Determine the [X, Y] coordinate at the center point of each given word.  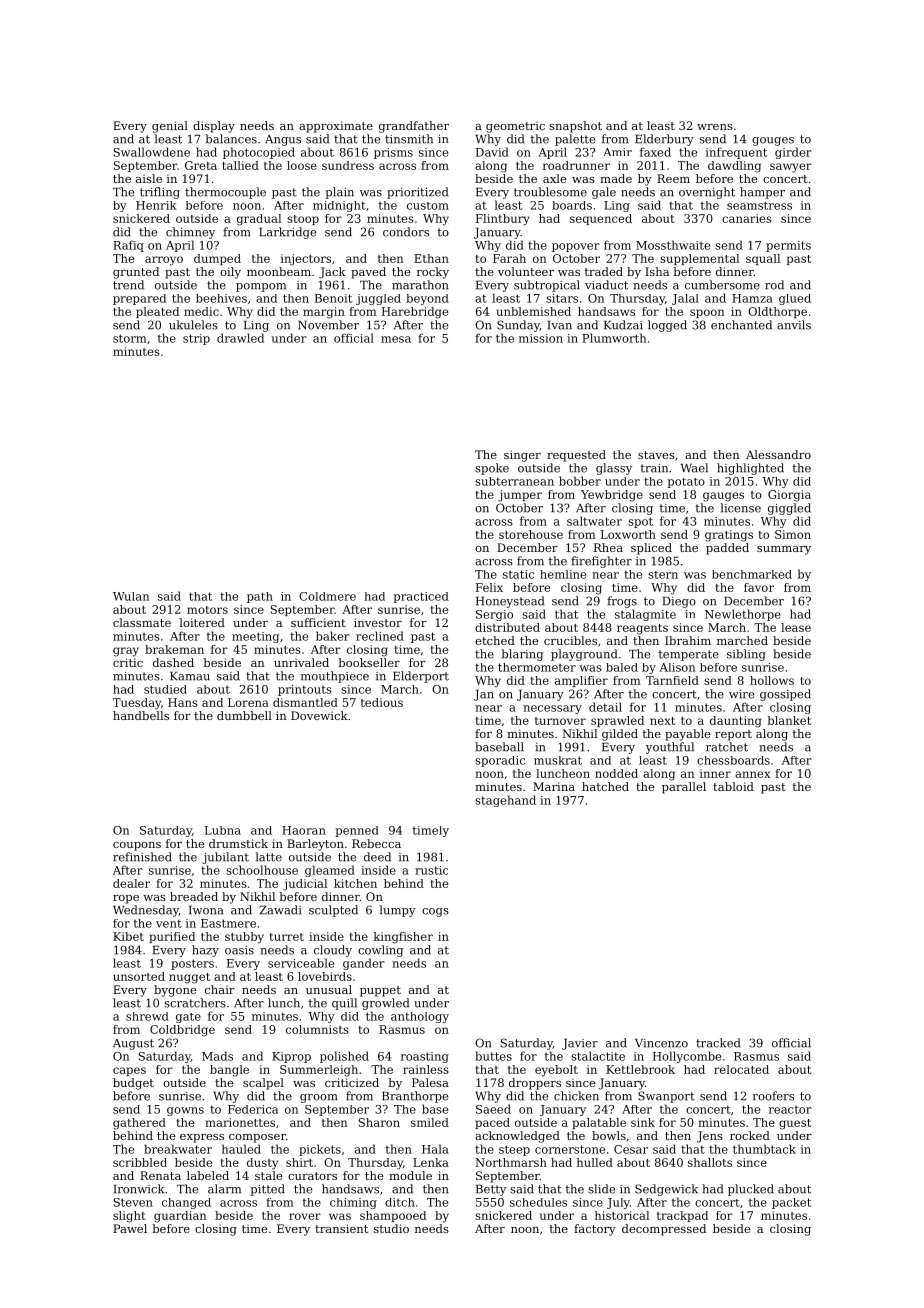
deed [377, 857]
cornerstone [570, 1149]
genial [170, 127]
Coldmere [327, 596]
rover [305, 1216]
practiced [421, 597]
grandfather [414, 127]
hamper [762, 193]
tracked [718, 1043]
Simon [793, 534]
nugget [189, 978]
